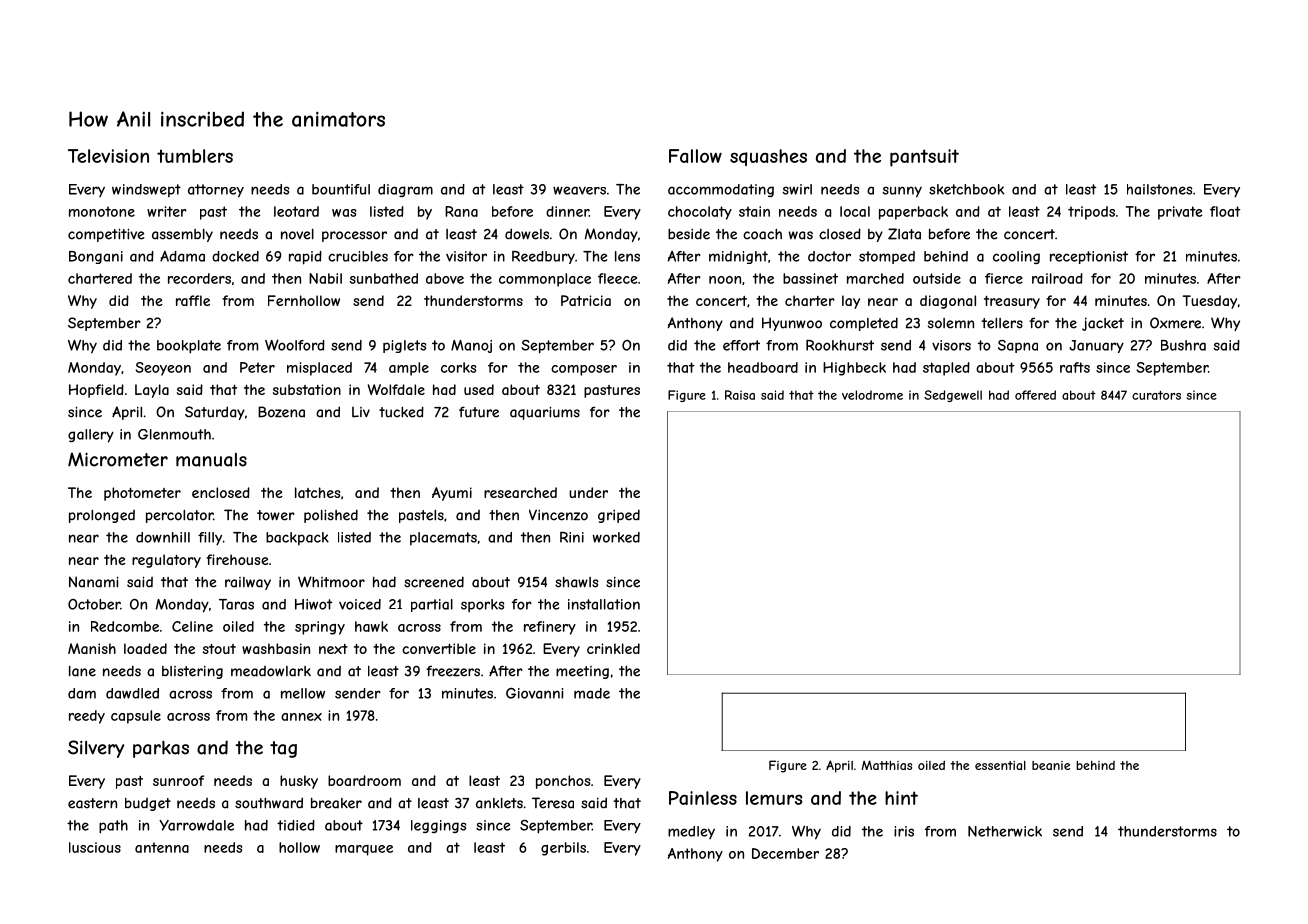 Image resolution: width=1308 pixels, height=924 pixels. What do you see at coordinates (1156, 395) in the image?
I see `curators` at bounding box center [1156, 395].
